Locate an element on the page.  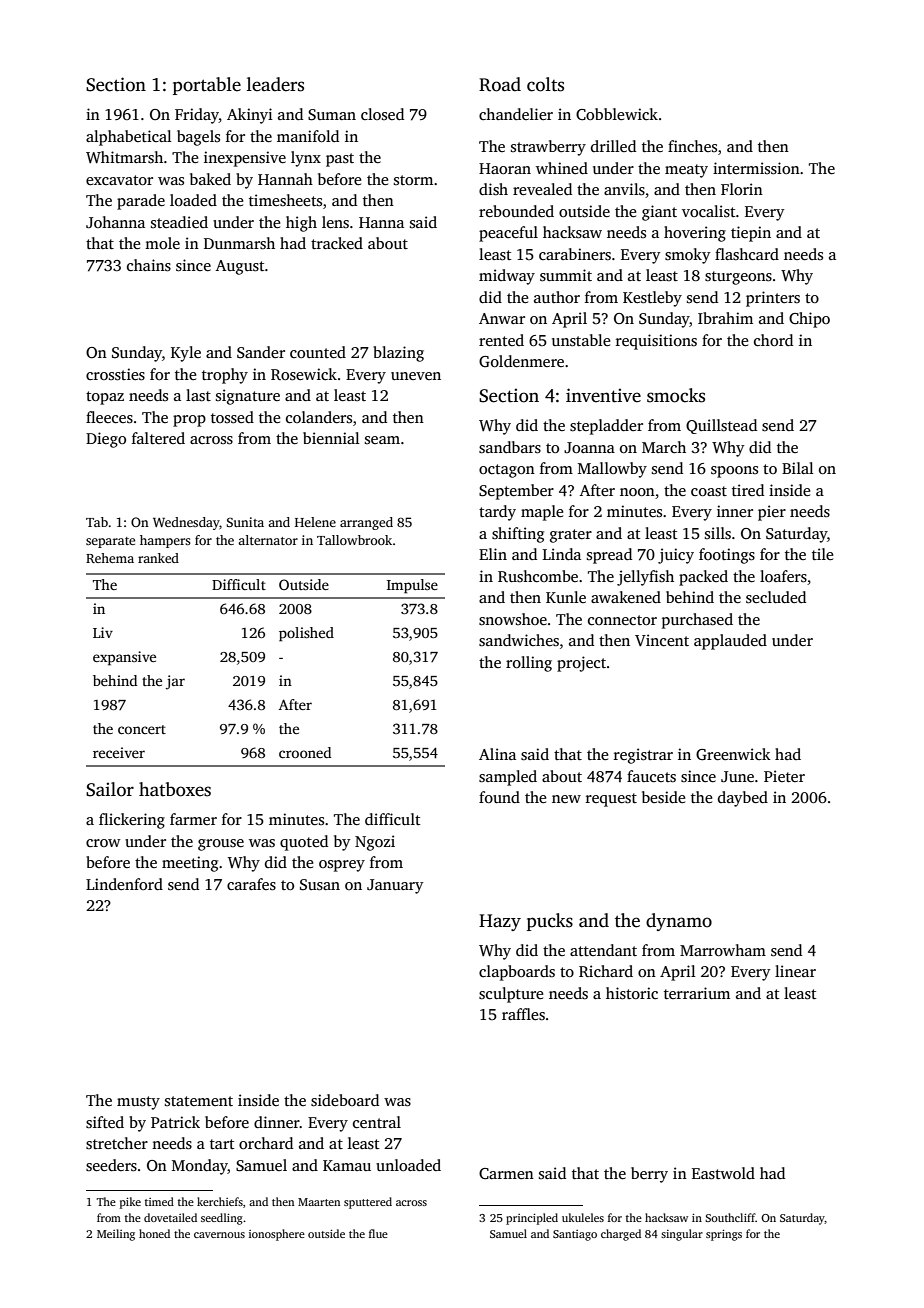
expansive is located at coordinates (124, 658).
